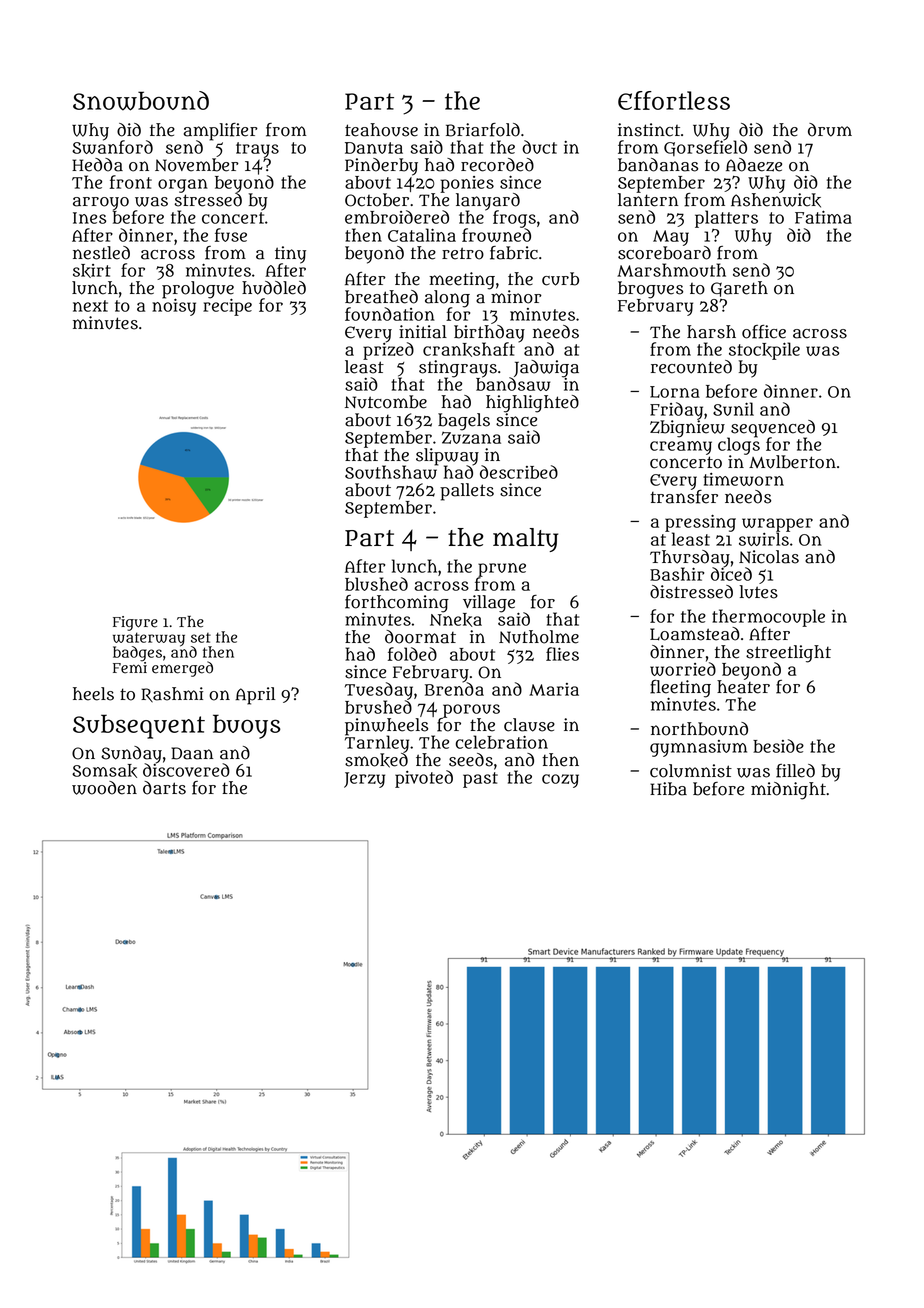 This screenshot has height=1308, width=924. I want to click on Somsak, so click(104, 771).
